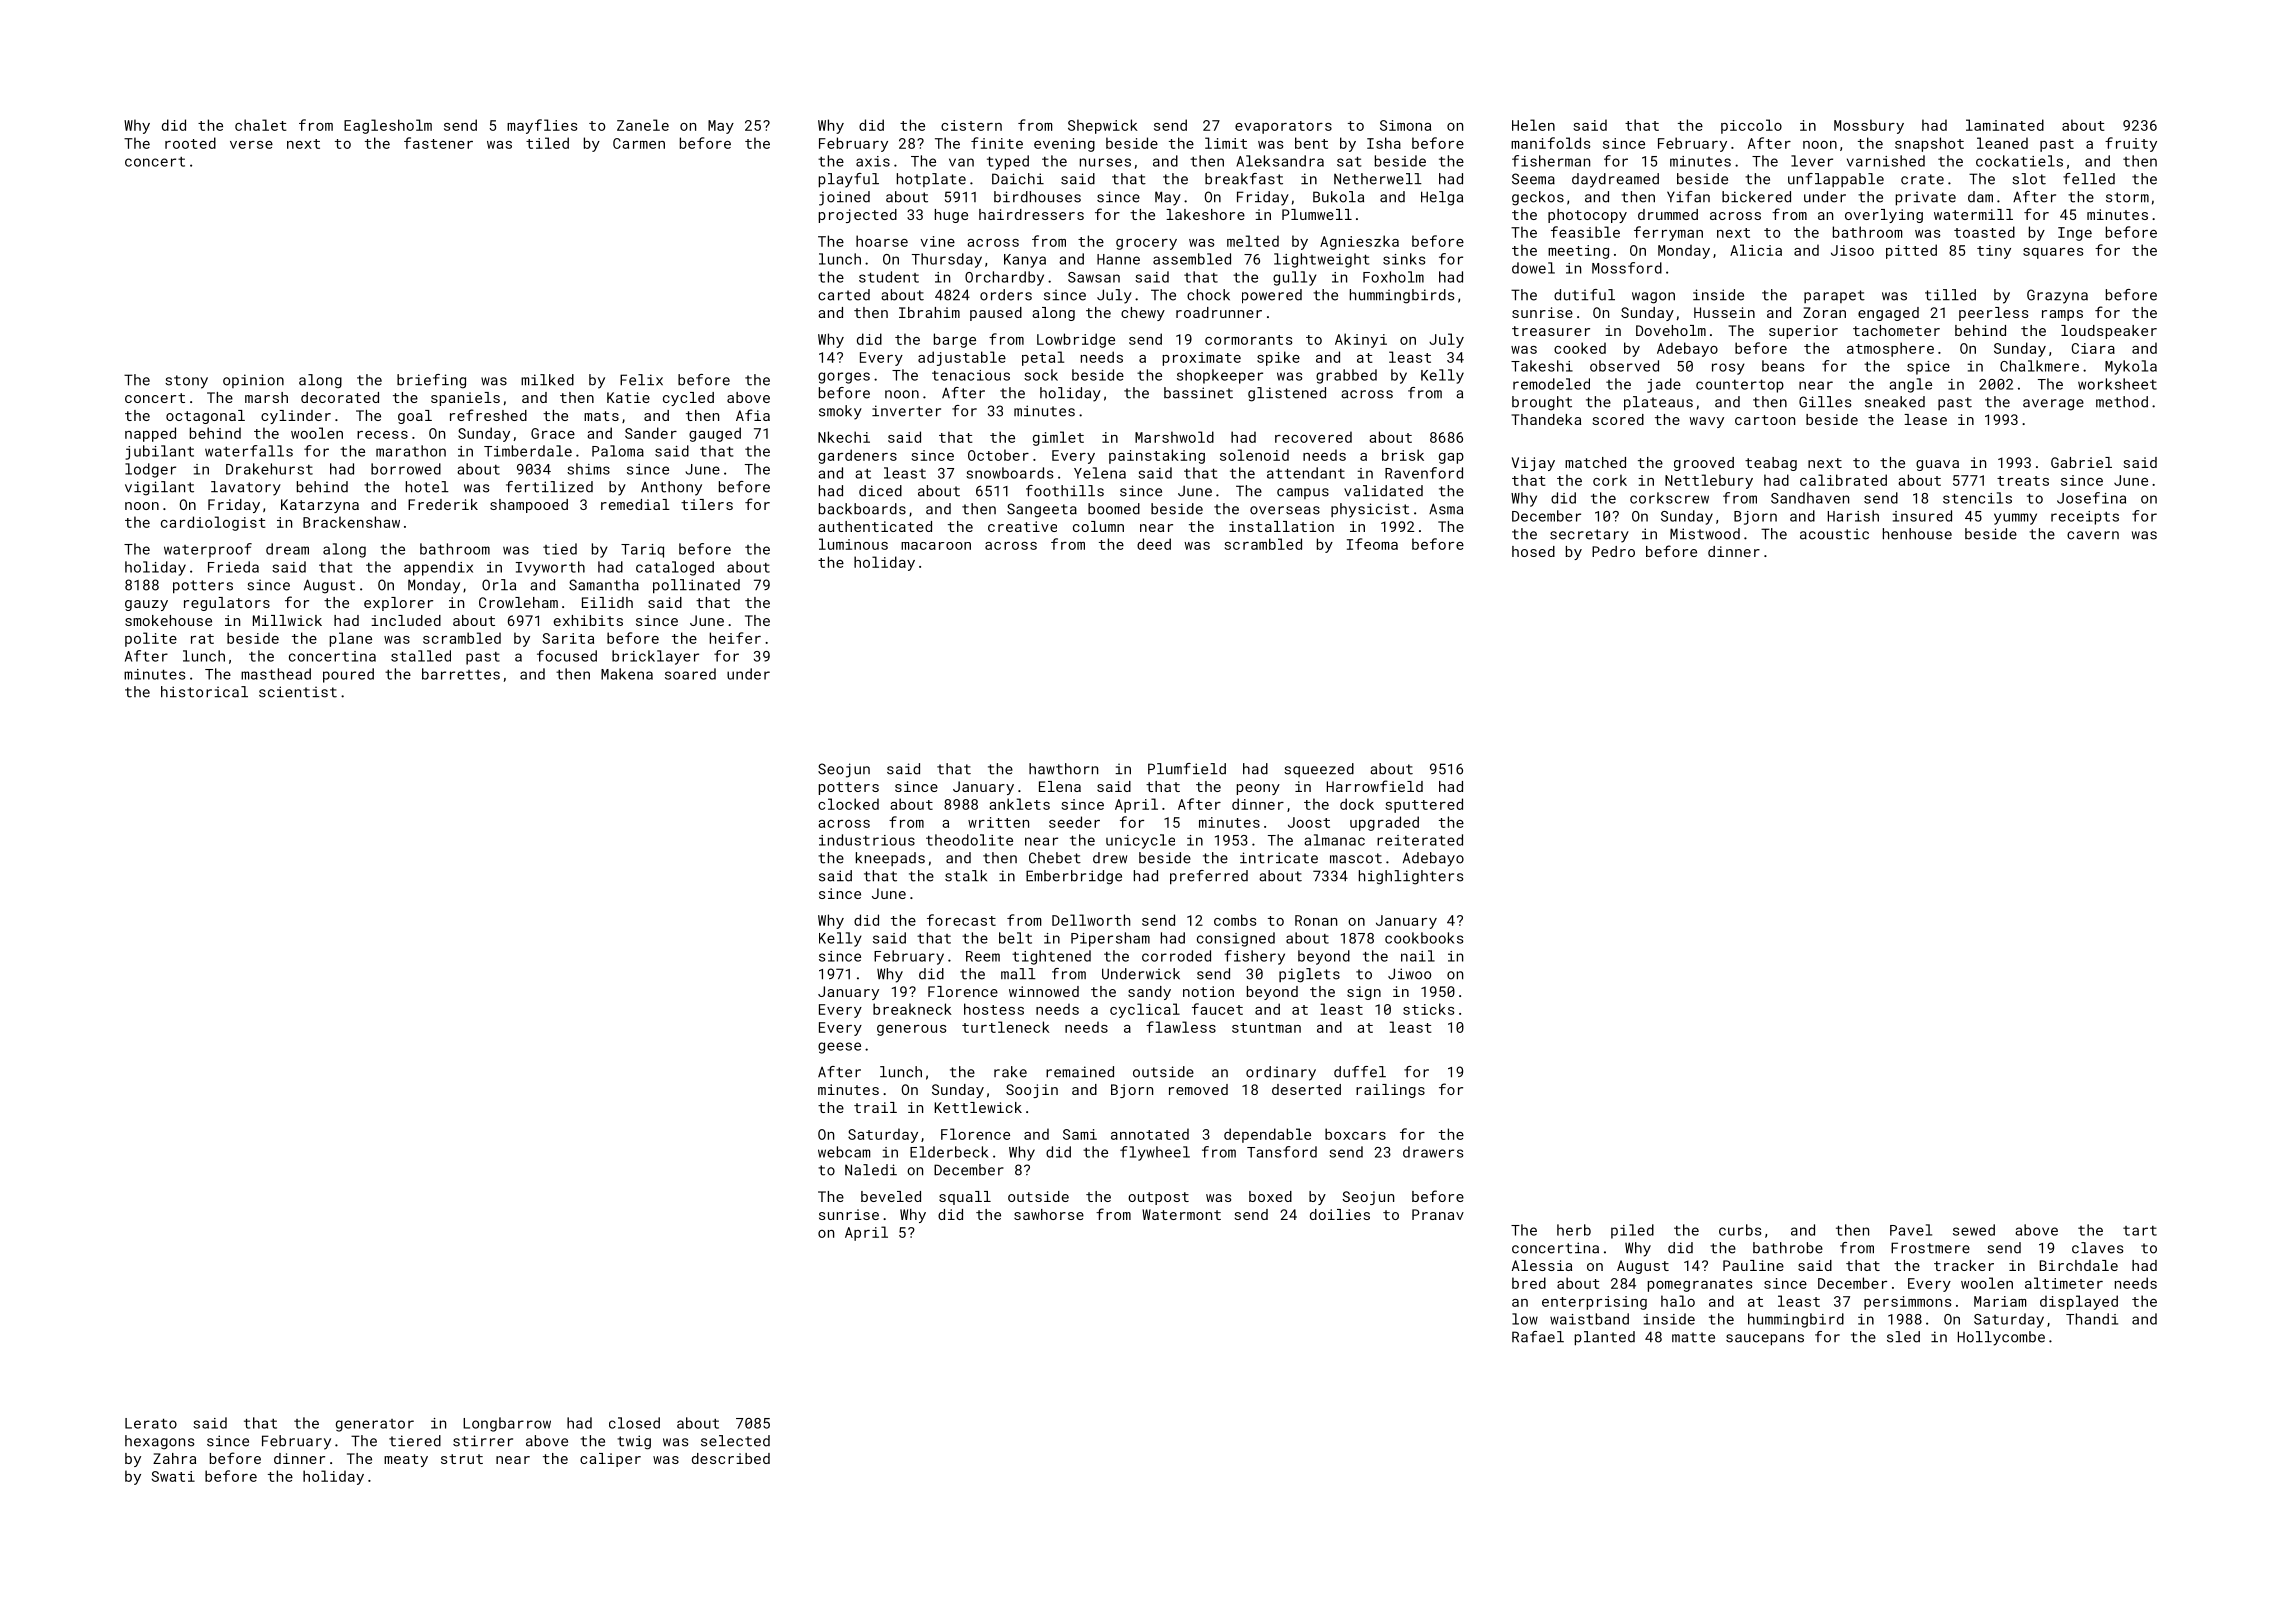 Image resolution: width=2282 pixels, height=1614 pixels. Describe the element at coordinates (173, 1476) in the screenshot. I see `Swati` at that location.
